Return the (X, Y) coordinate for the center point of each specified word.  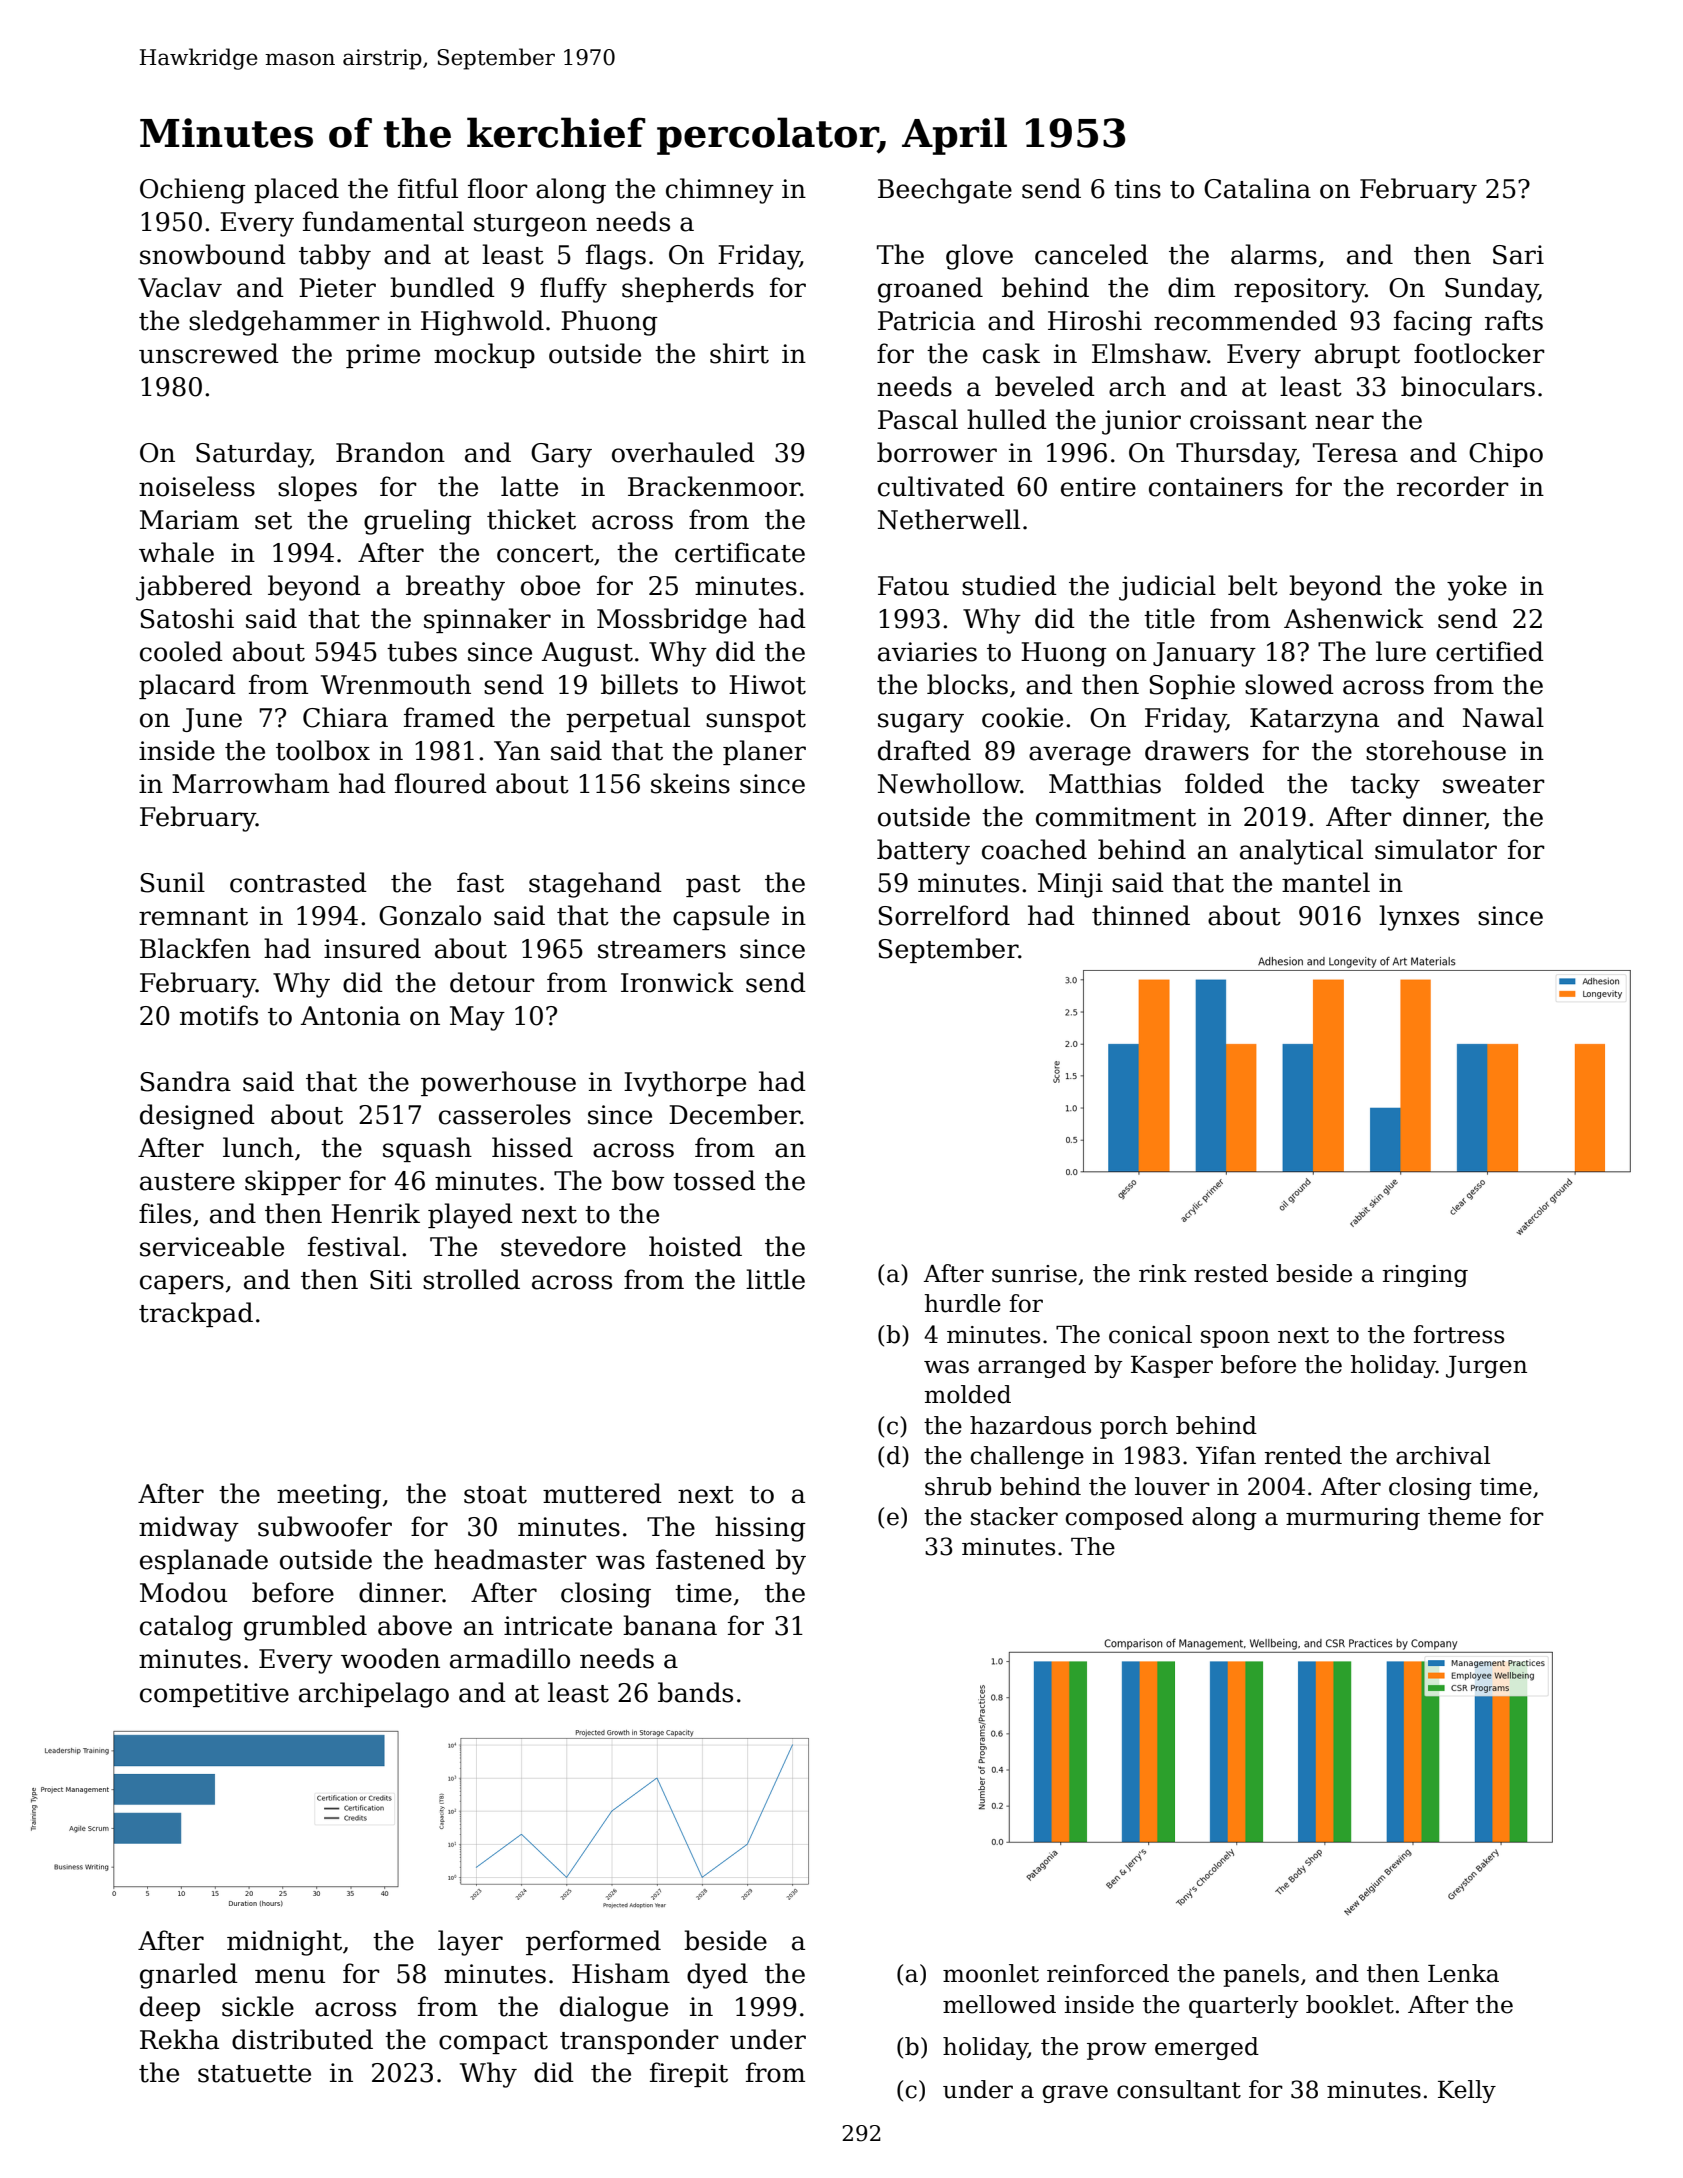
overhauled (683, 452)
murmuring (1353, 1519)
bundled (442, 287)
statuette (254, 2074)
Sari (1518, 255)
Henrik (375, 1213)
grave (1075, 2094)
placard (187, 686)
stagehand (595, 885)
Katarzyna (1314, 720)
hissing (760, 1529)
